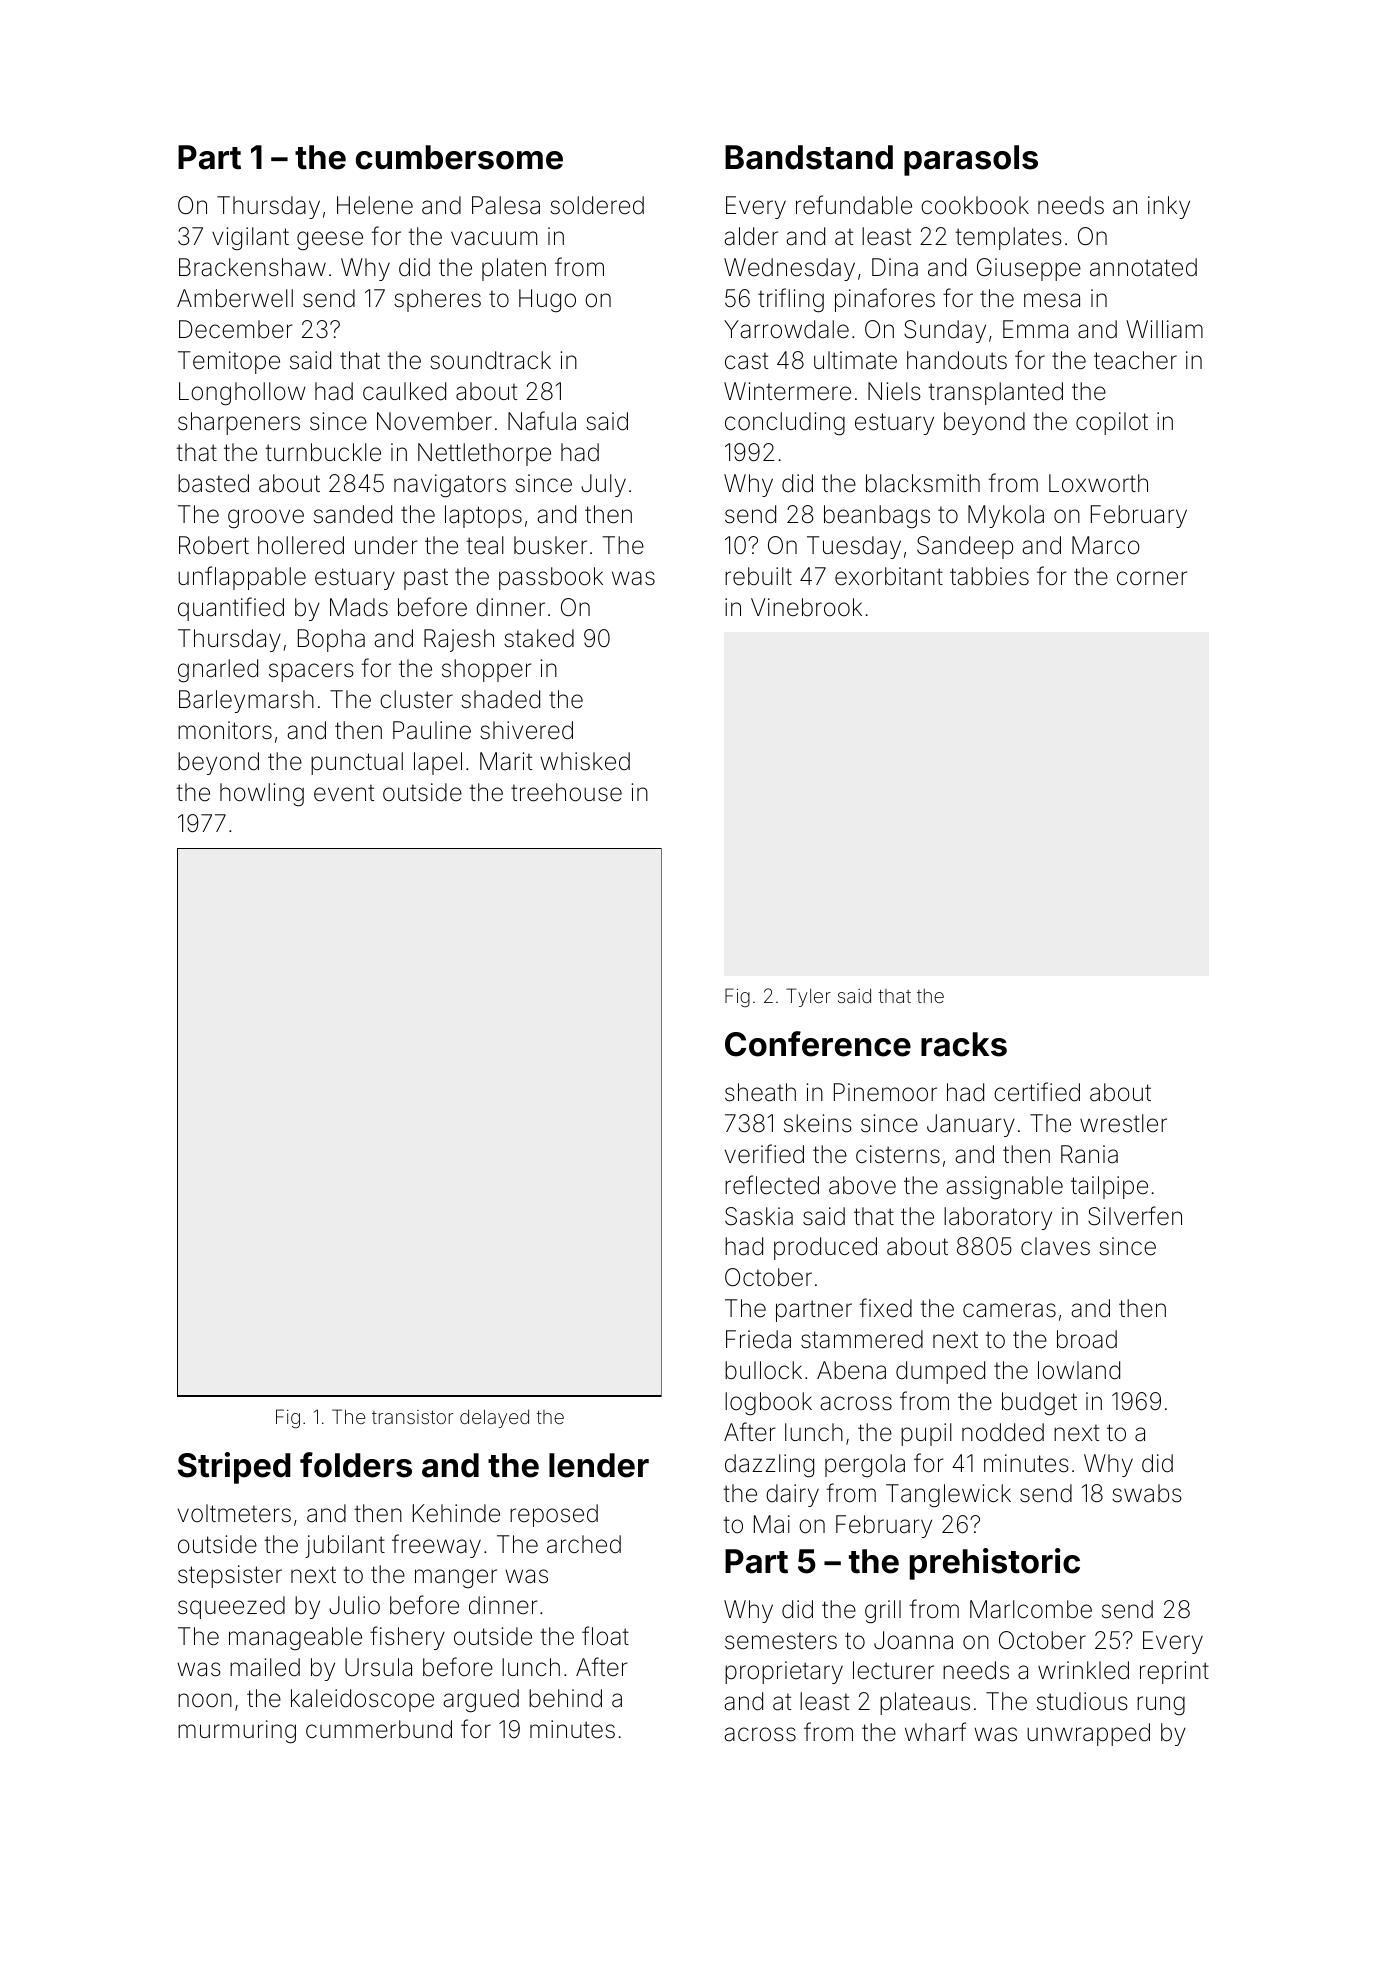 The height and width of the document is (1969, 1386). I want to click on transistor, so click(412, 1417).
